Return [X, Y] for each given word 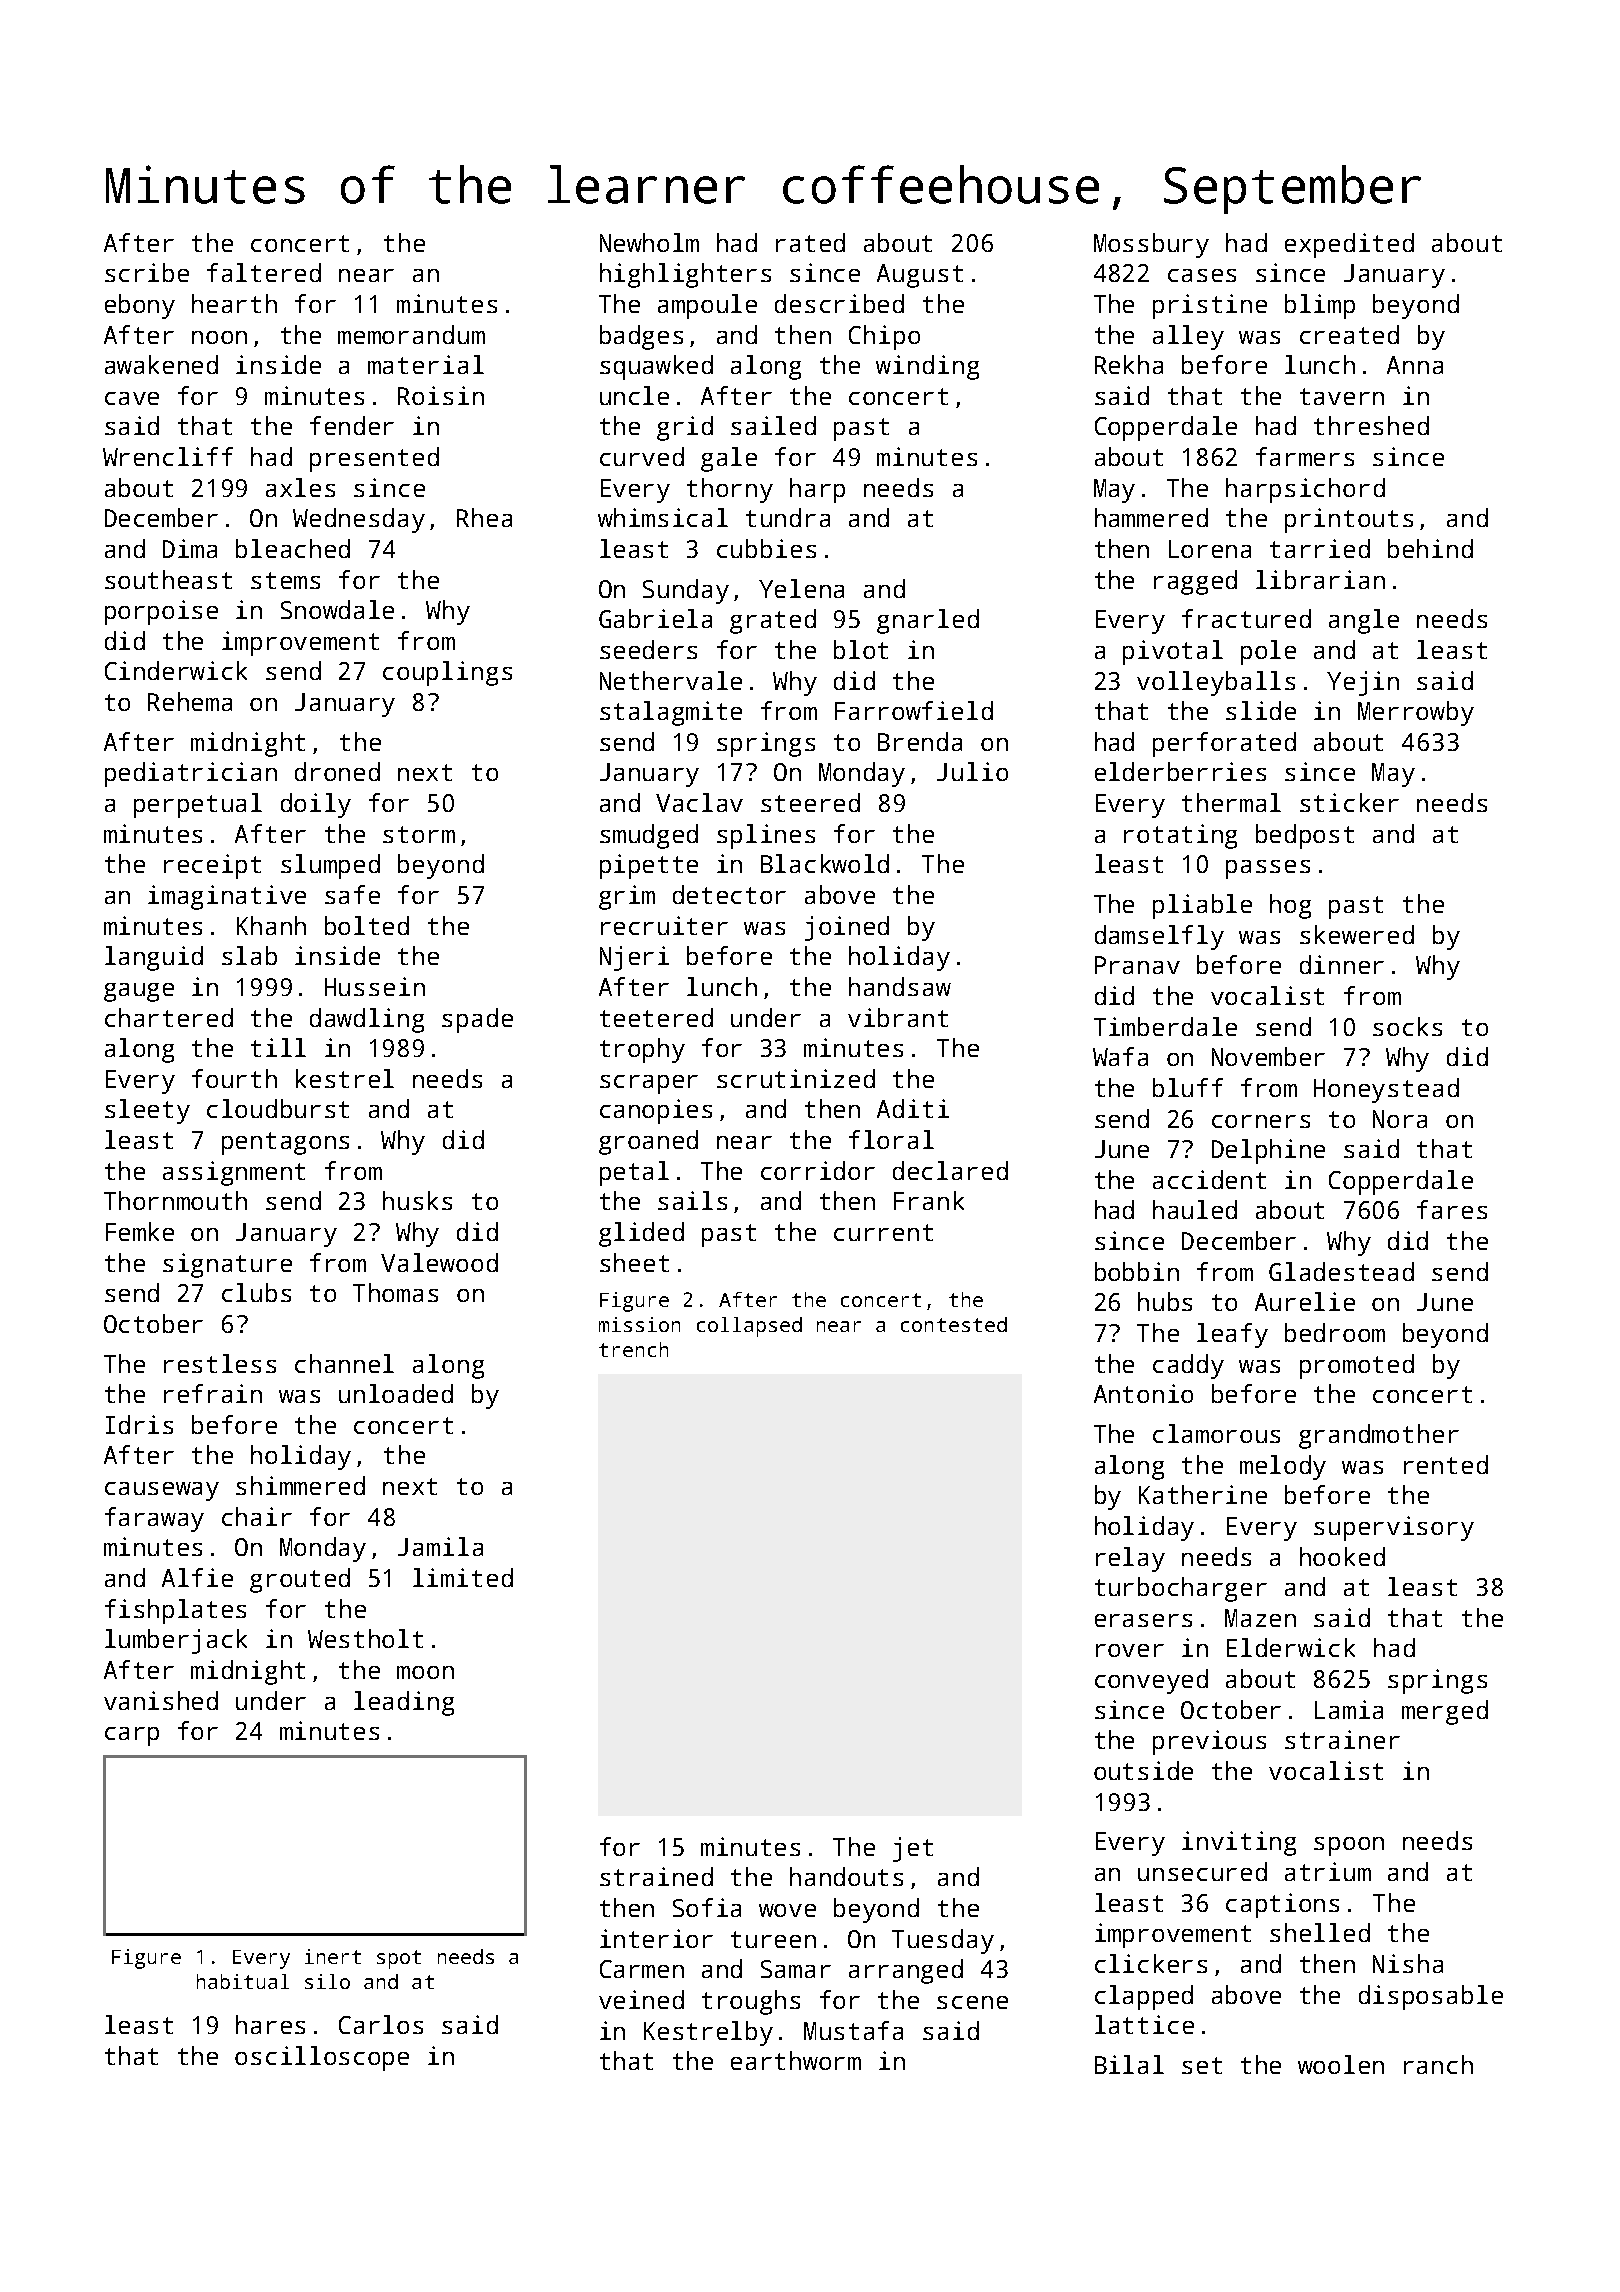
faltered [264, 272]
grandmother [1379, 1436]
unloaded [396, 1393]
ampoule [707, 306]
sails [692, 1200]
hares [270, 2024]
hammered [1151, 517]
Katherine [1203, 1494]
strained [656, 1876]
